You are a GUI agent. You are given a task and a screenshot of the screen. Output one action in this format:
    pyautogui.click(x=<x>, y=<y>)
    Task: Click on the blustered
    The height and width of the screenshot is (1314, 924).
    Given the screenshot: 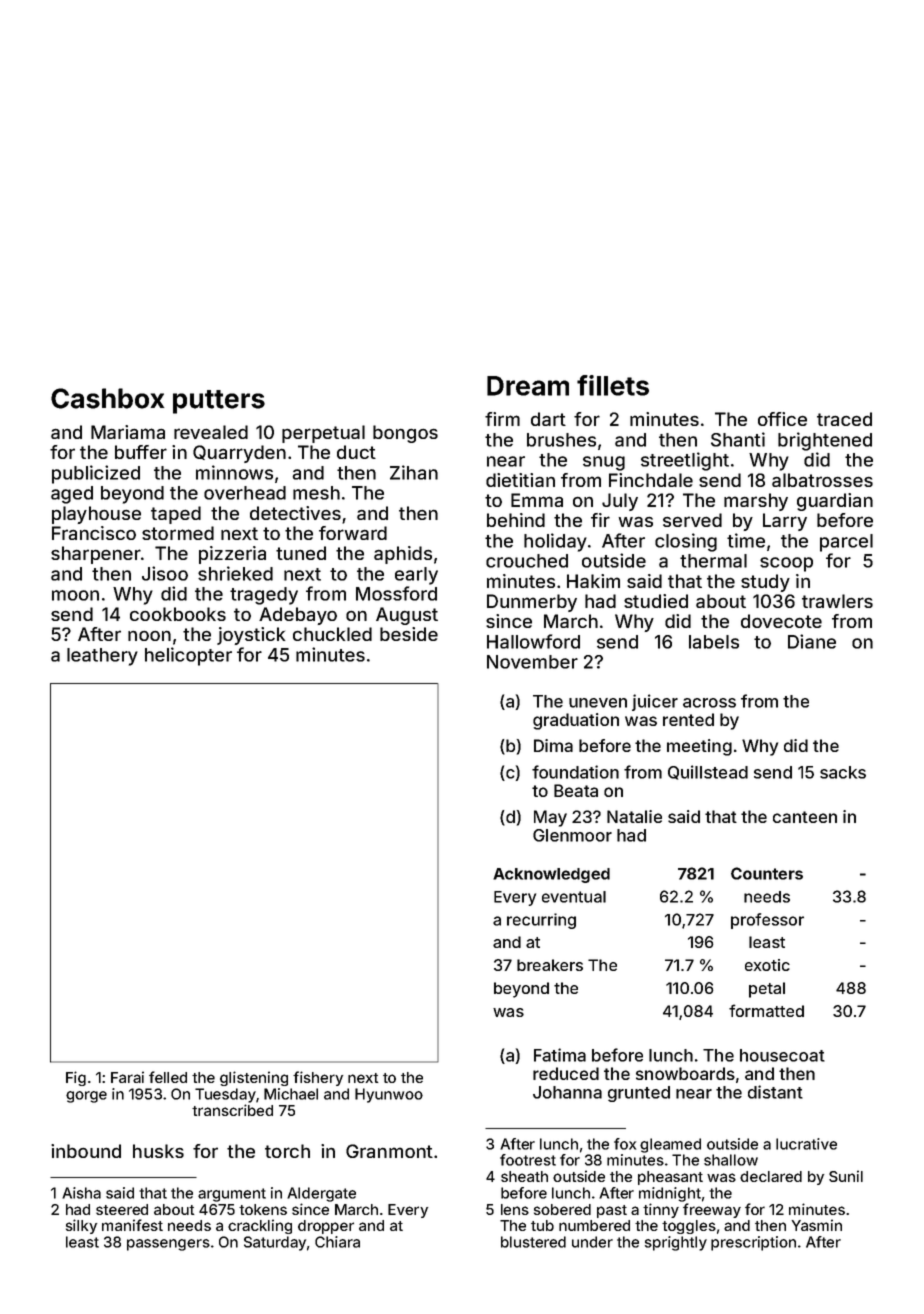 What is the action you would take?
    pyautogui.click(x=533, y=1242)
